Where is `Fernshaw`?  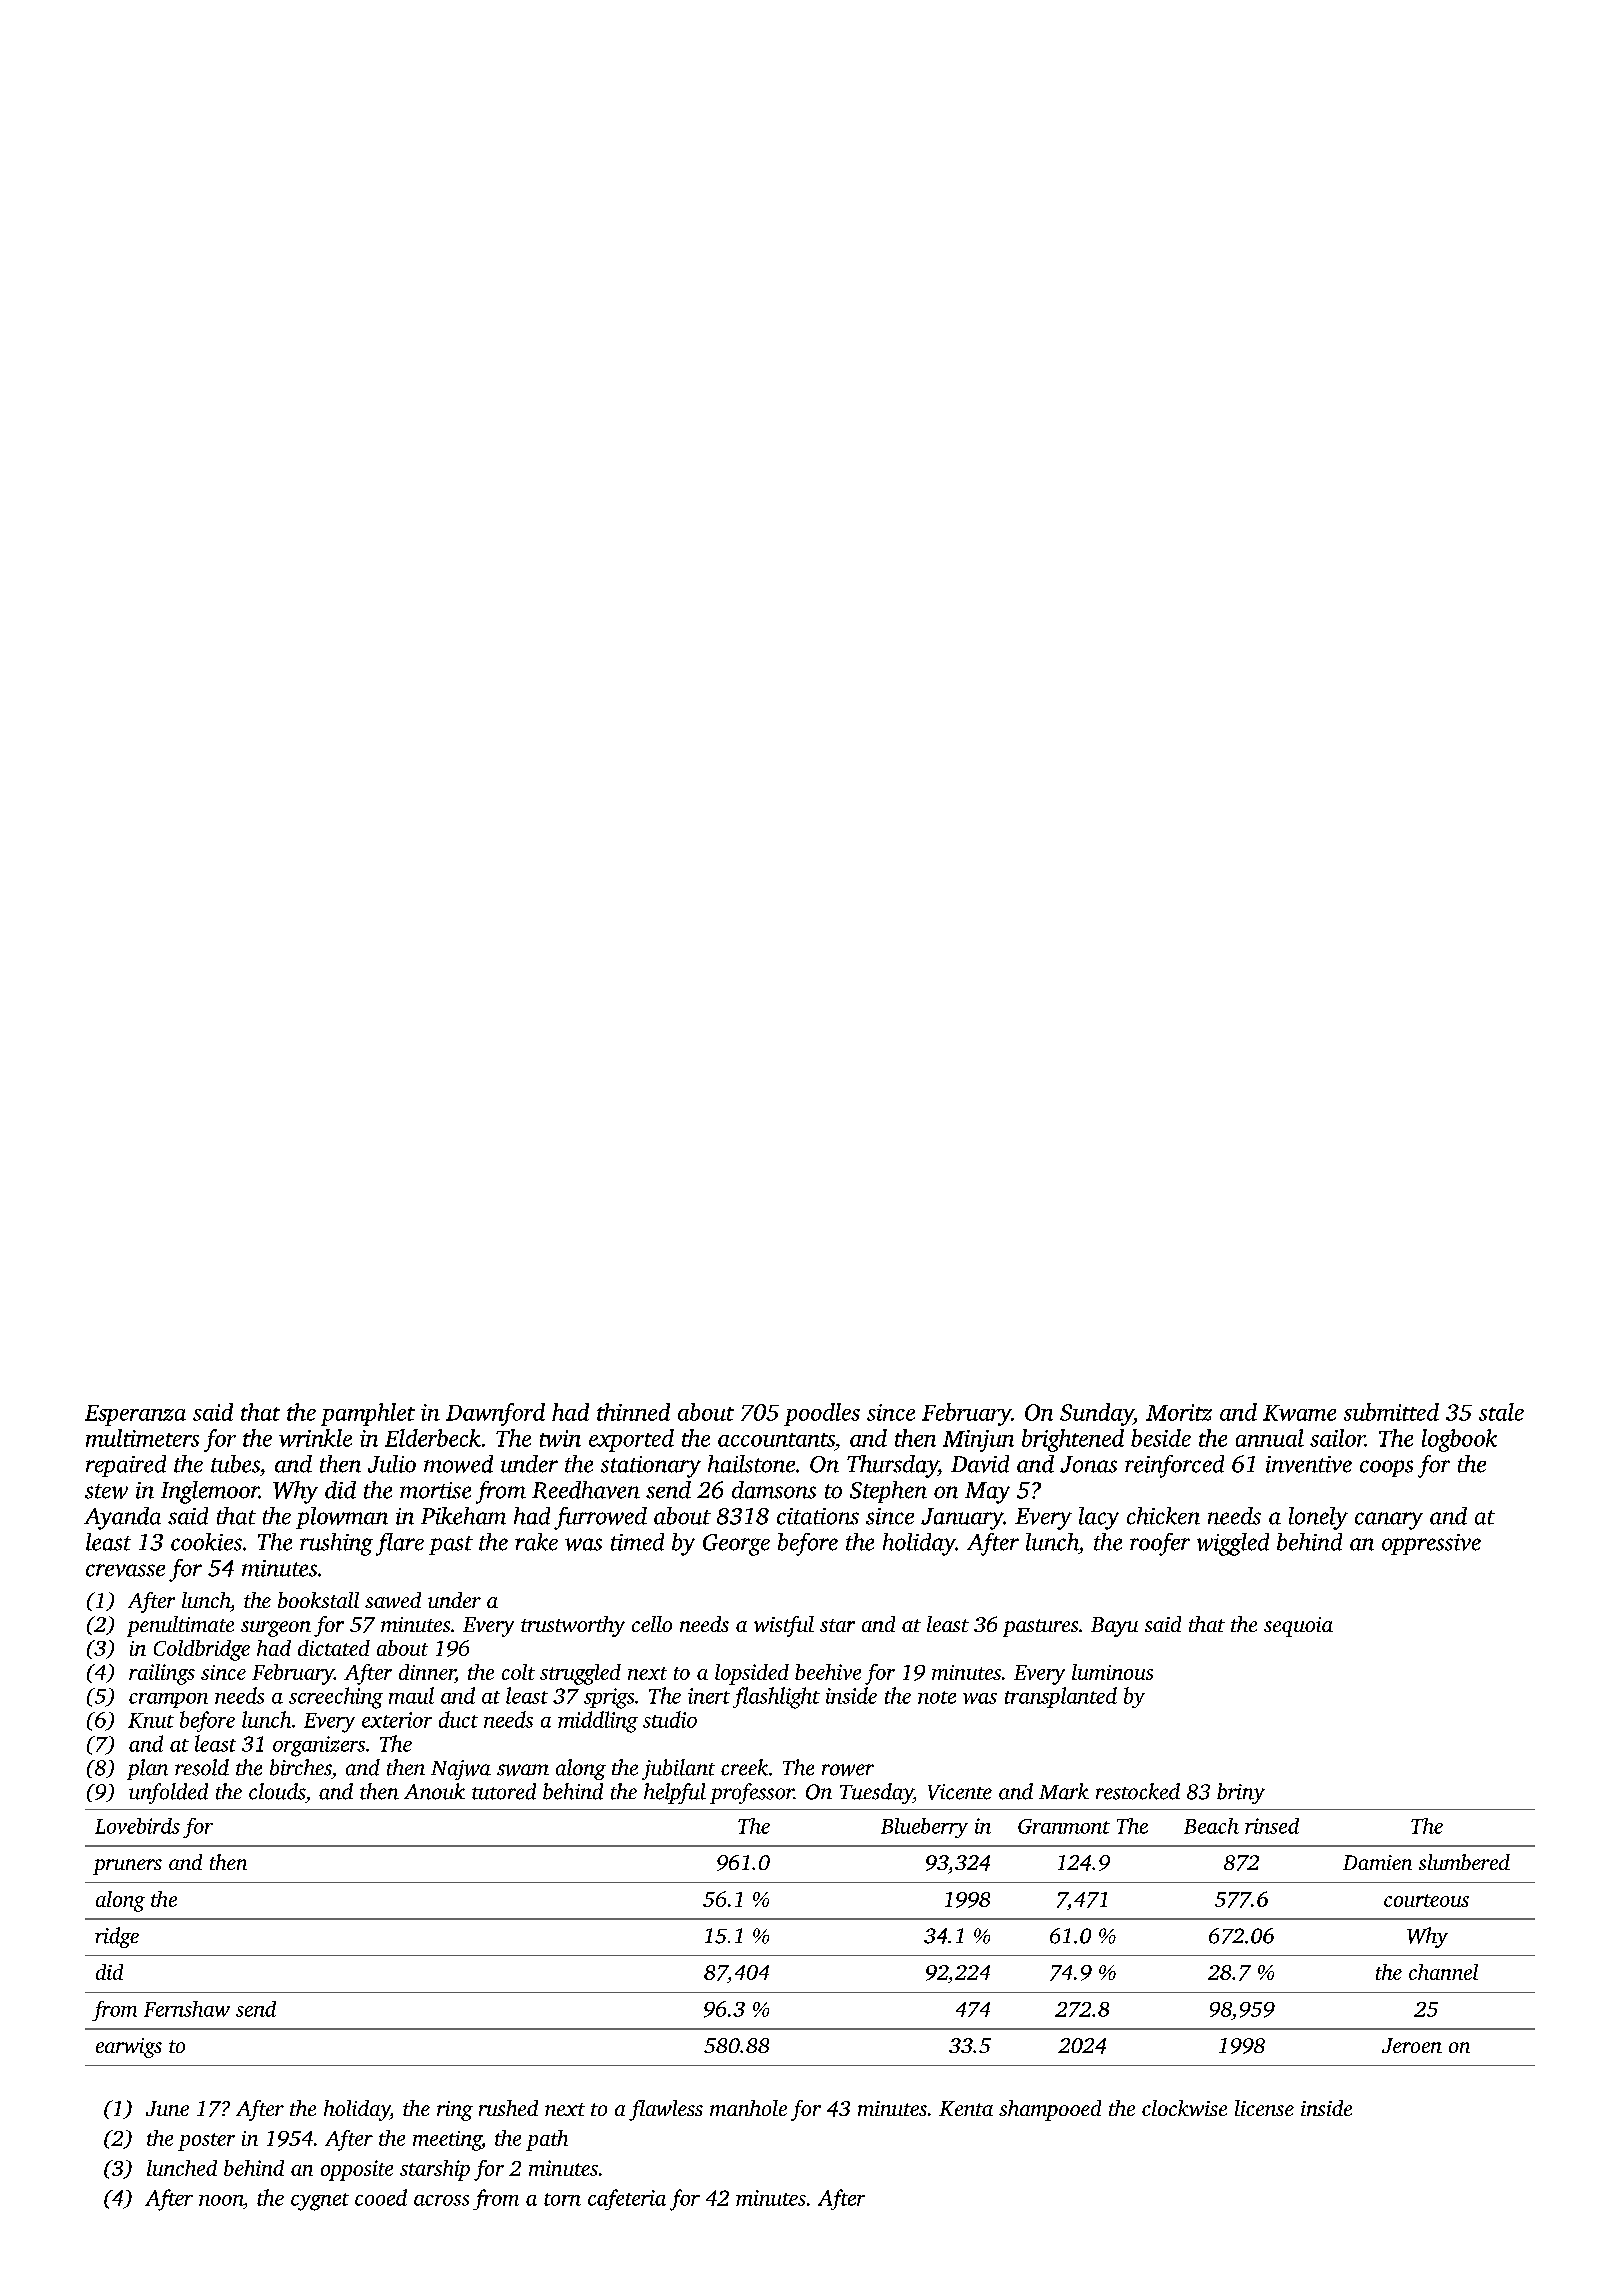
Fernshaw is located at coordinates (187, 2009).
